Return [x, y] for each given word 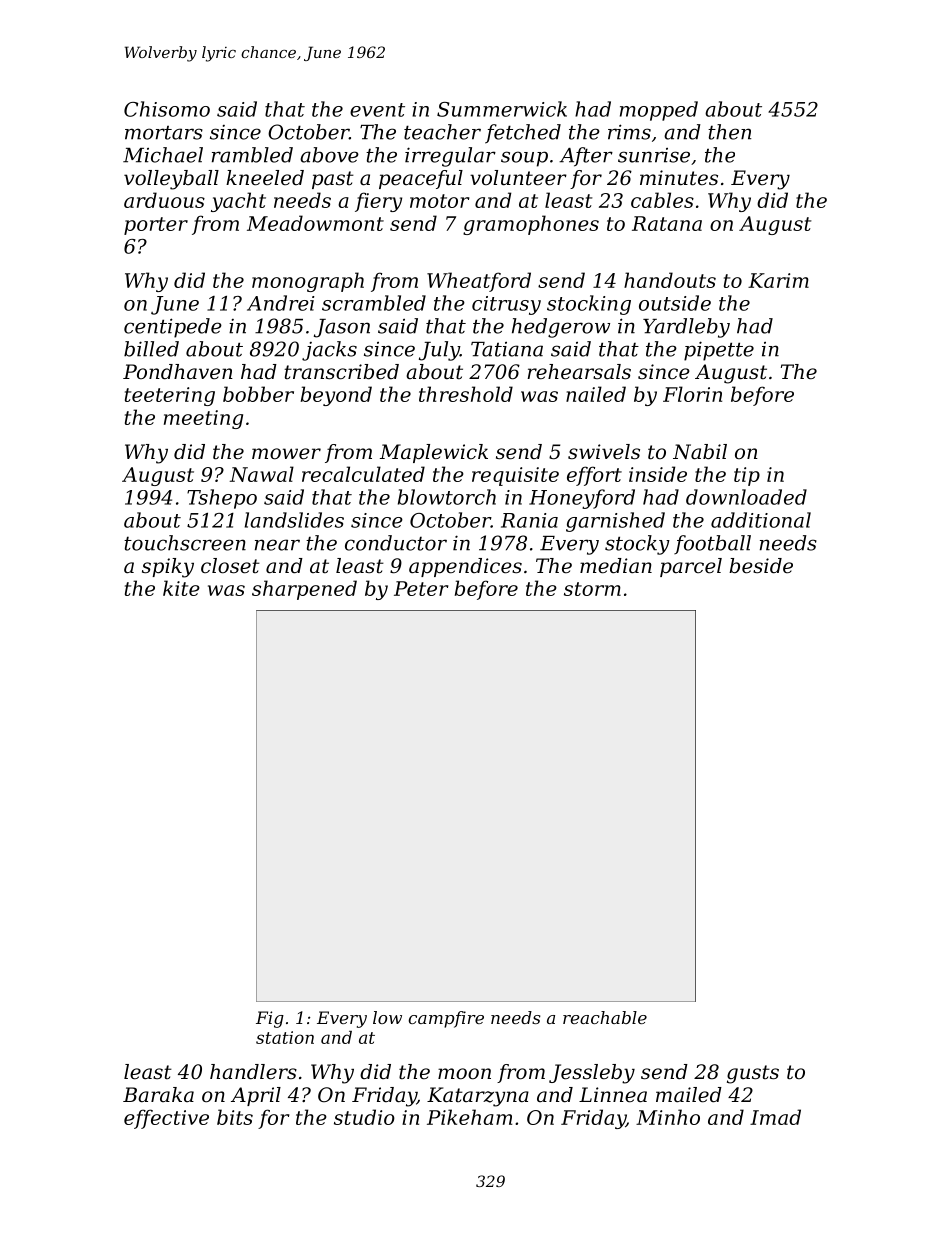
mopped [659, 111]
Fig [270, 1019]
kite [181, 588]
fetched [523, 134]
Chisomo [167, 109]
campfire [446, 1019]
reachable [605, 1017]
